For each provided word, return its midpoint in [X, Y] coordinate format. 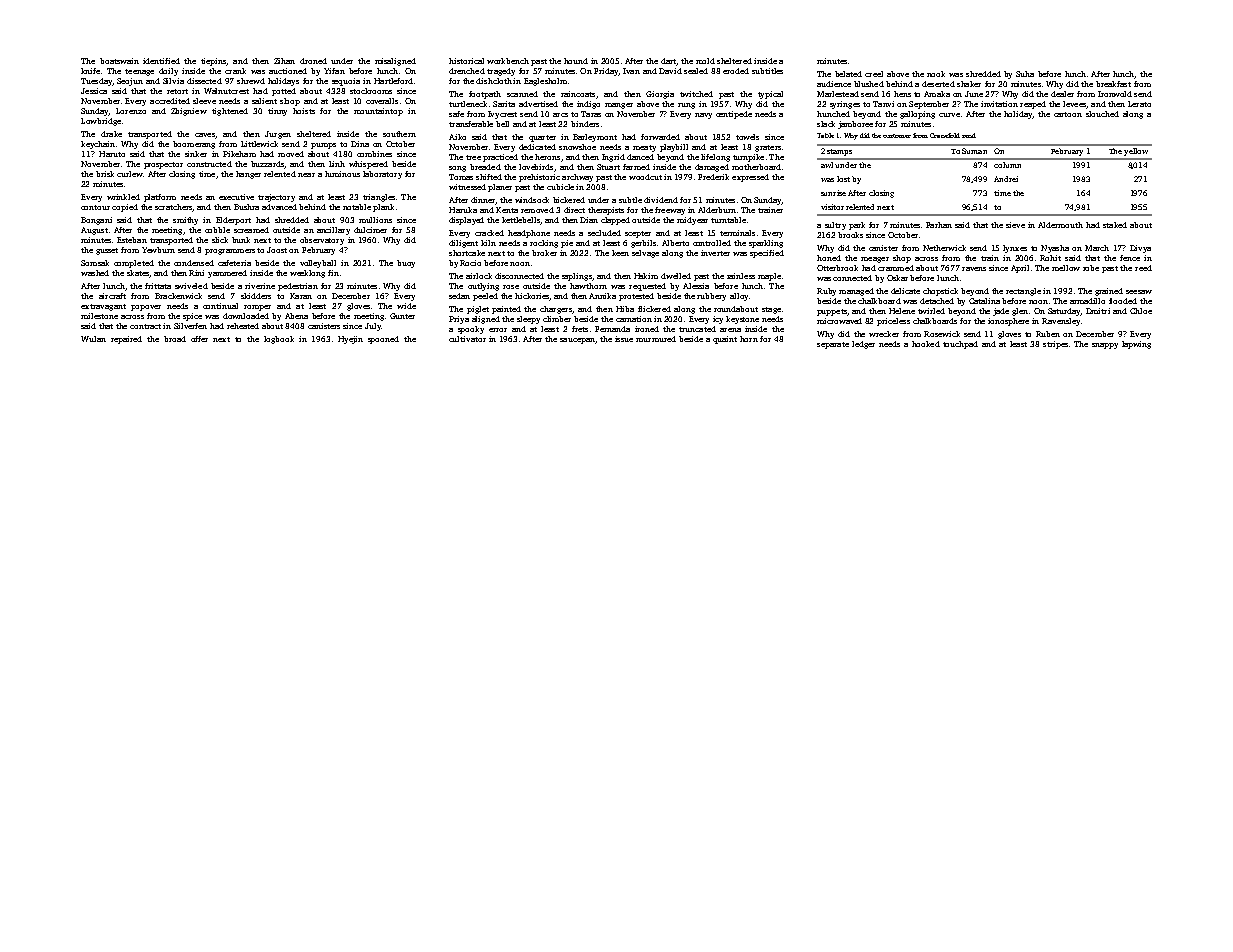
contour [95, 207]
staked [1115, 225]
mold [705, 61]
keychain [98, 145]
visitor [832, 207]
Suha [1025, 74]
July [373, 327]
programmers [230, 252]
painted [506, 310]
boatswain [119, 61]
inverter [715, 253]
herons [547, 157]
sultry [835, 226]
